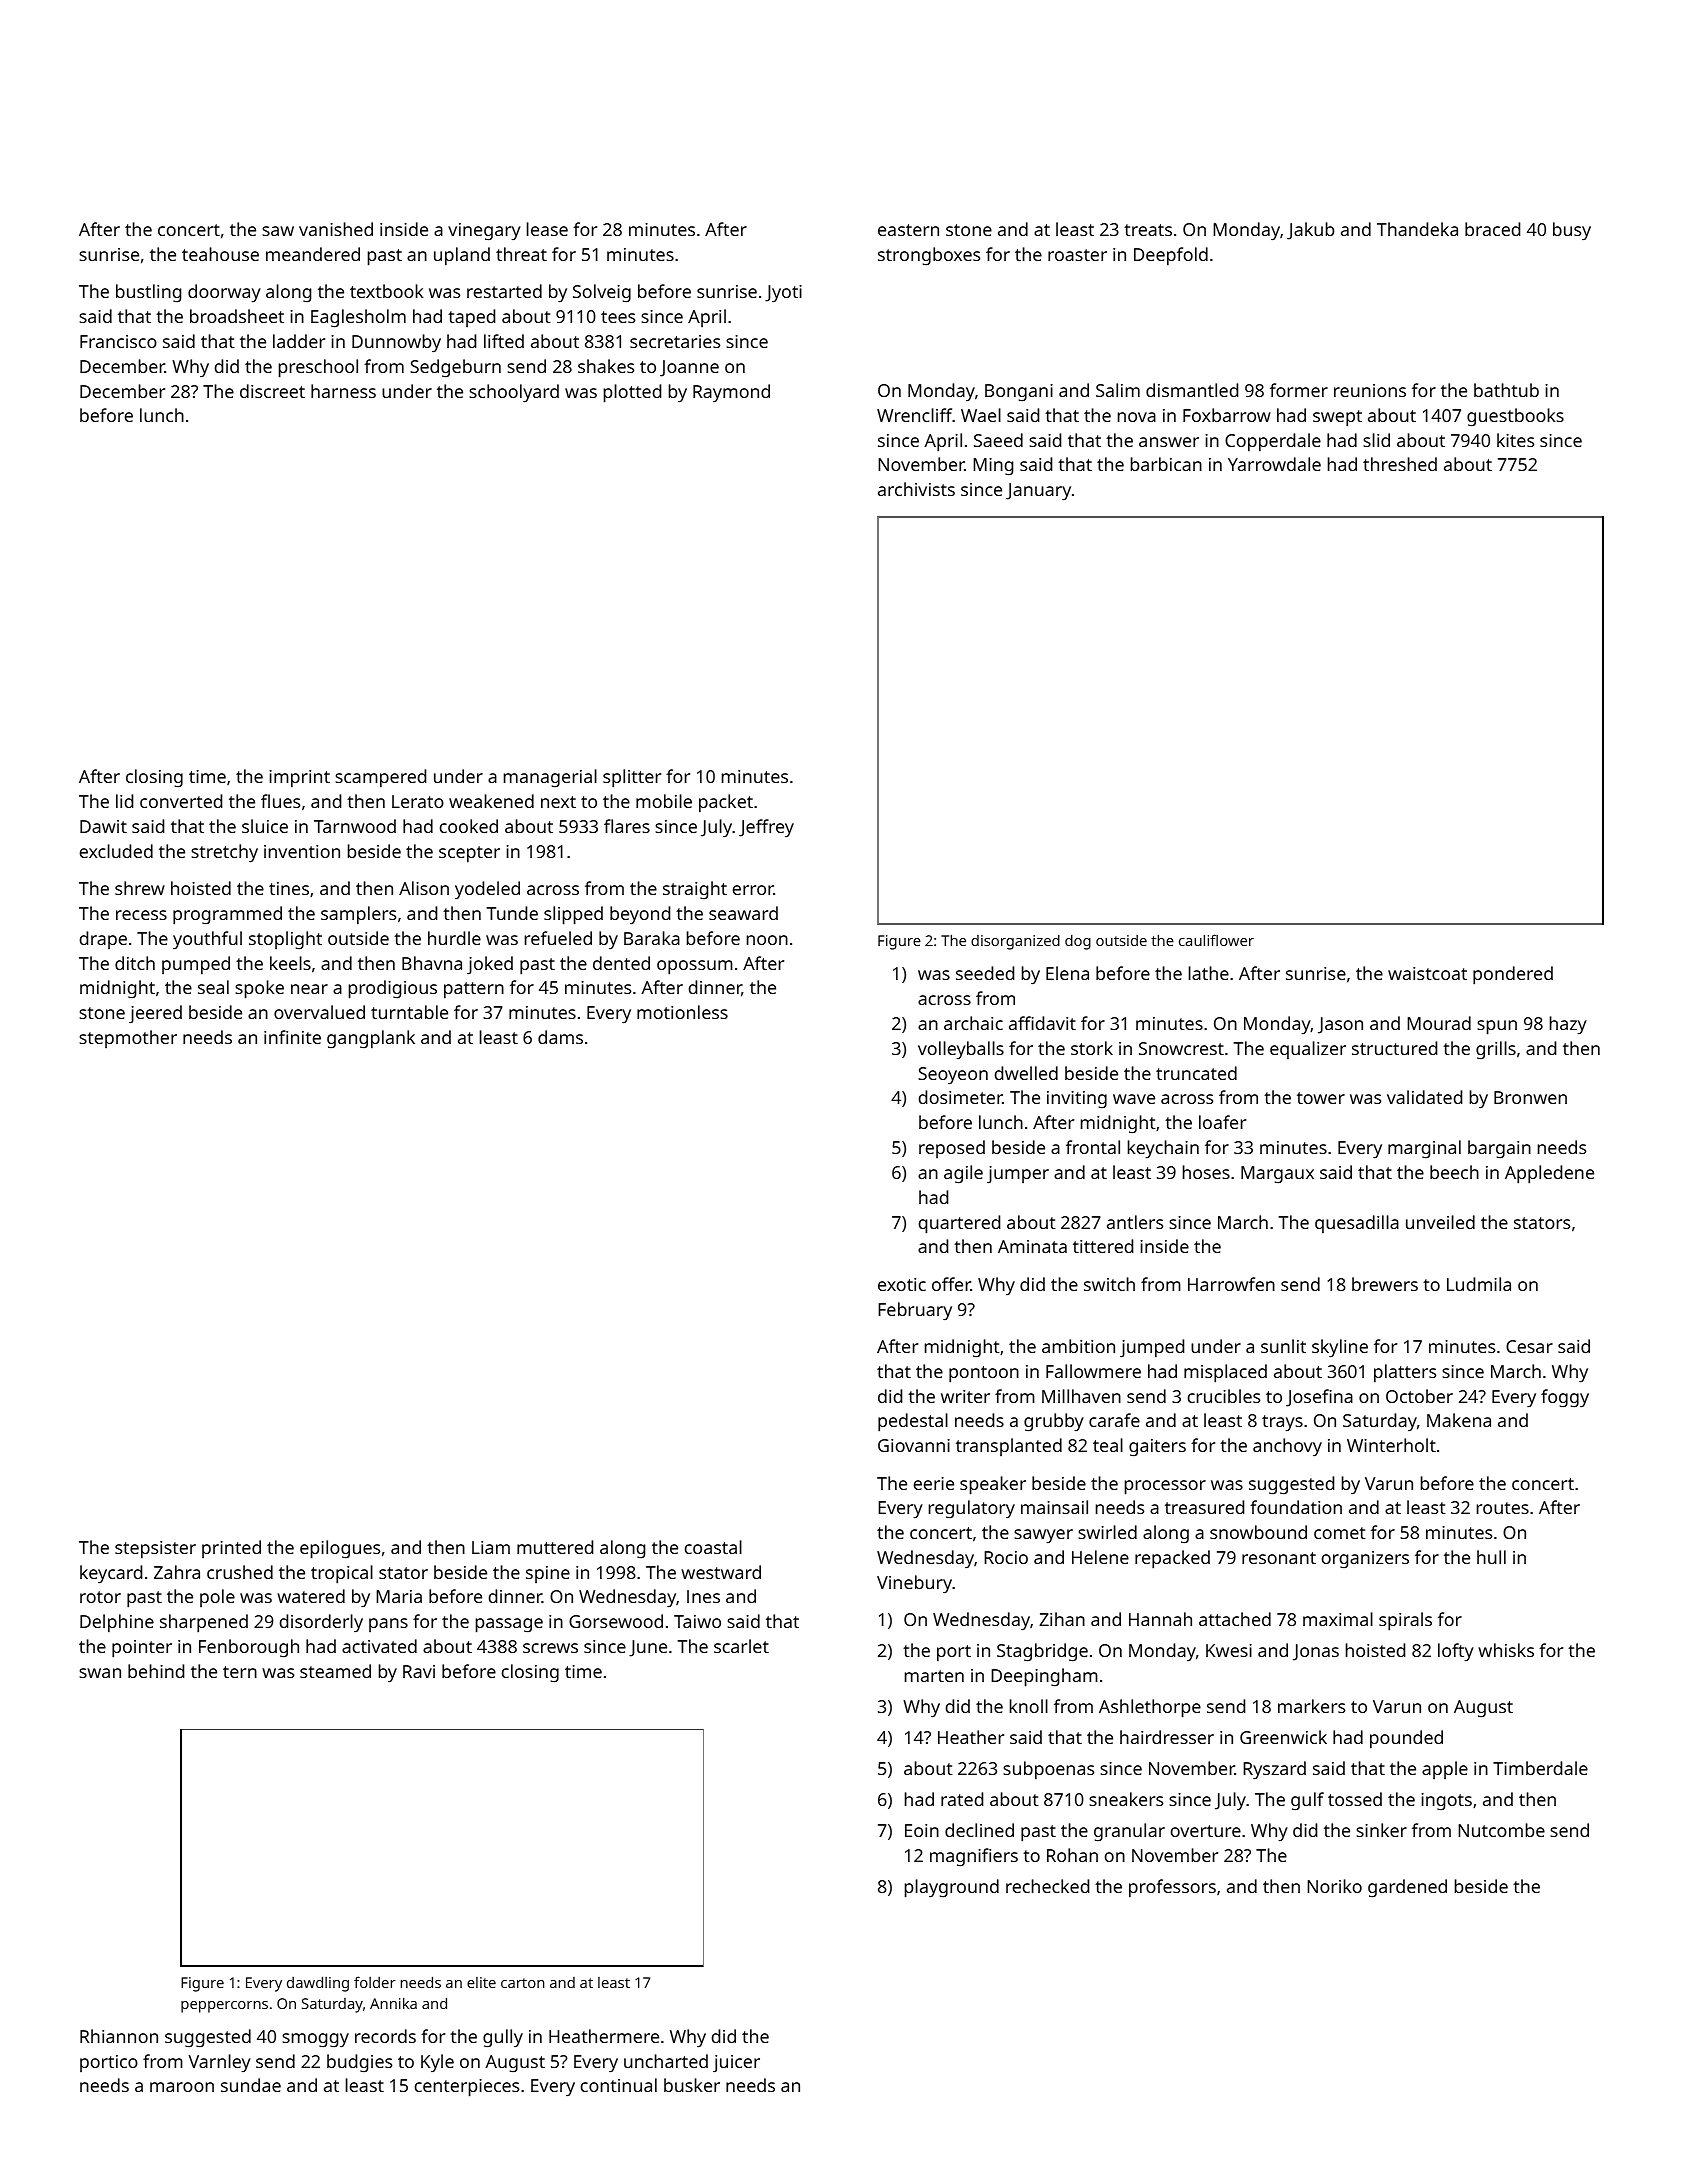  What do you see at coordinates (1499, 1149) in the screenshot?
I see `bargain` at bounding box center [1499, 1149].
